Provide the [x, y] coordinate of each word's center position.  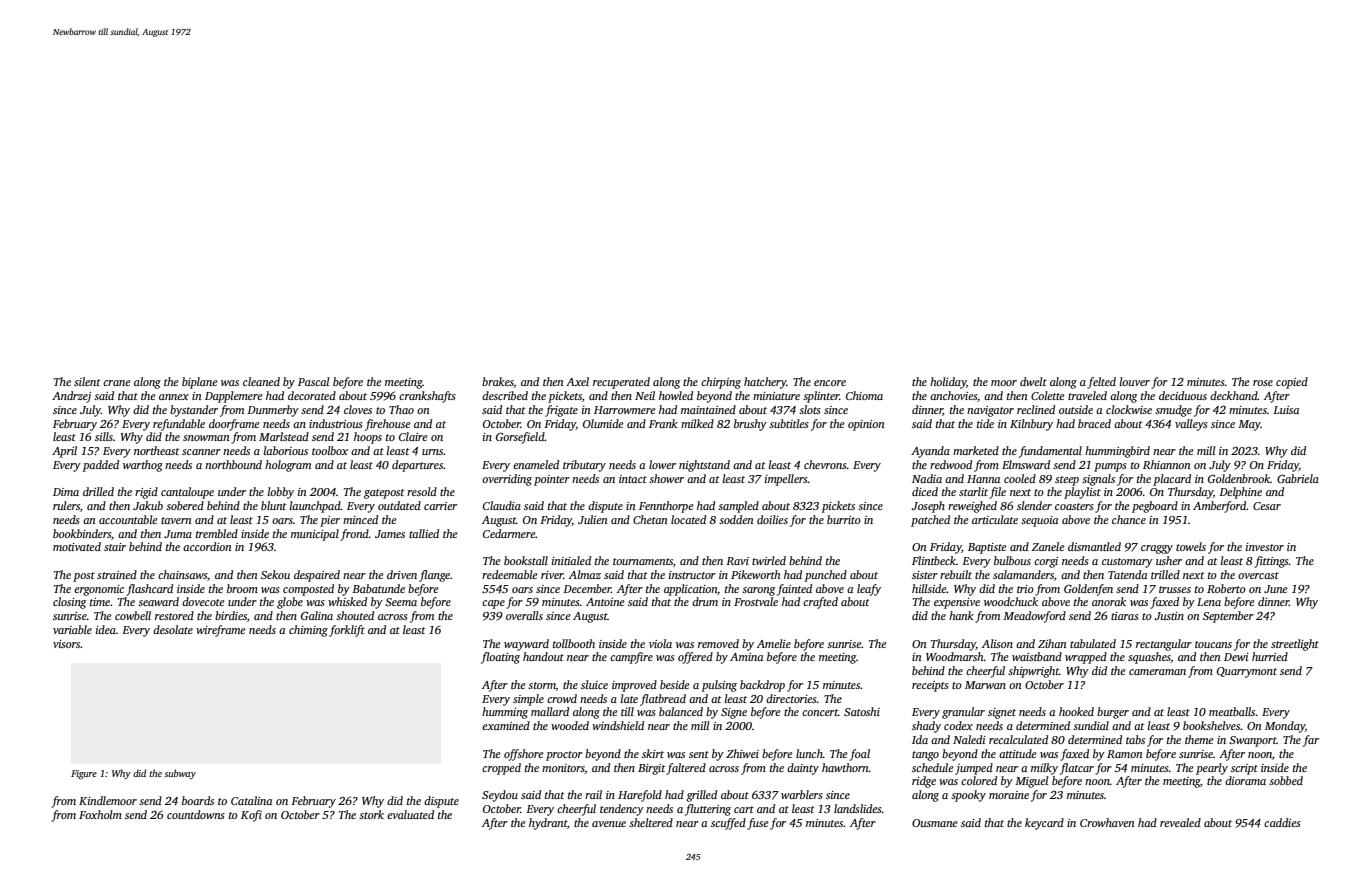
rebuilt [956, 574]
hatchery [765, 383]
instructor [692, 575]
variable [72, 629]
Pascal [314, 381]
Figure [84, 775]
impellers [786, 480]
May [1249, 425]
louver [1135, 381]
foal [859, 755]
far [1311, 741]
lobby [281, 493]
